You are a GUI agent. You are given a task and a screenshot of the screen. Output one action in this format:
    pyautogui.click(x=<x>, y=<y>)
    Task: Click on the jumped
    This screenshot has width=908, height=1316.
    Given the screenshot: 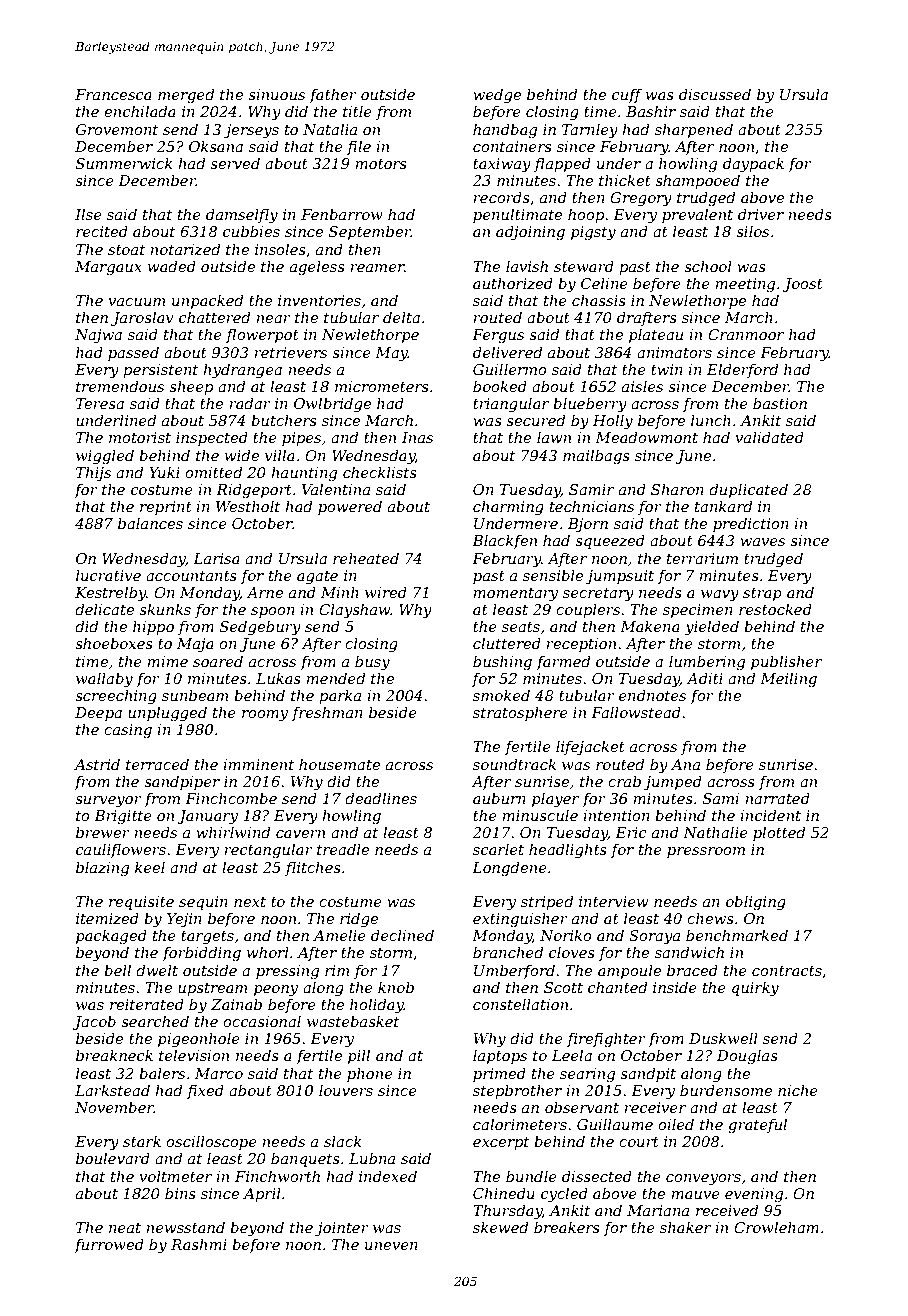 What is the action you would take?
    pyautogui.click(x=672, y=783)
